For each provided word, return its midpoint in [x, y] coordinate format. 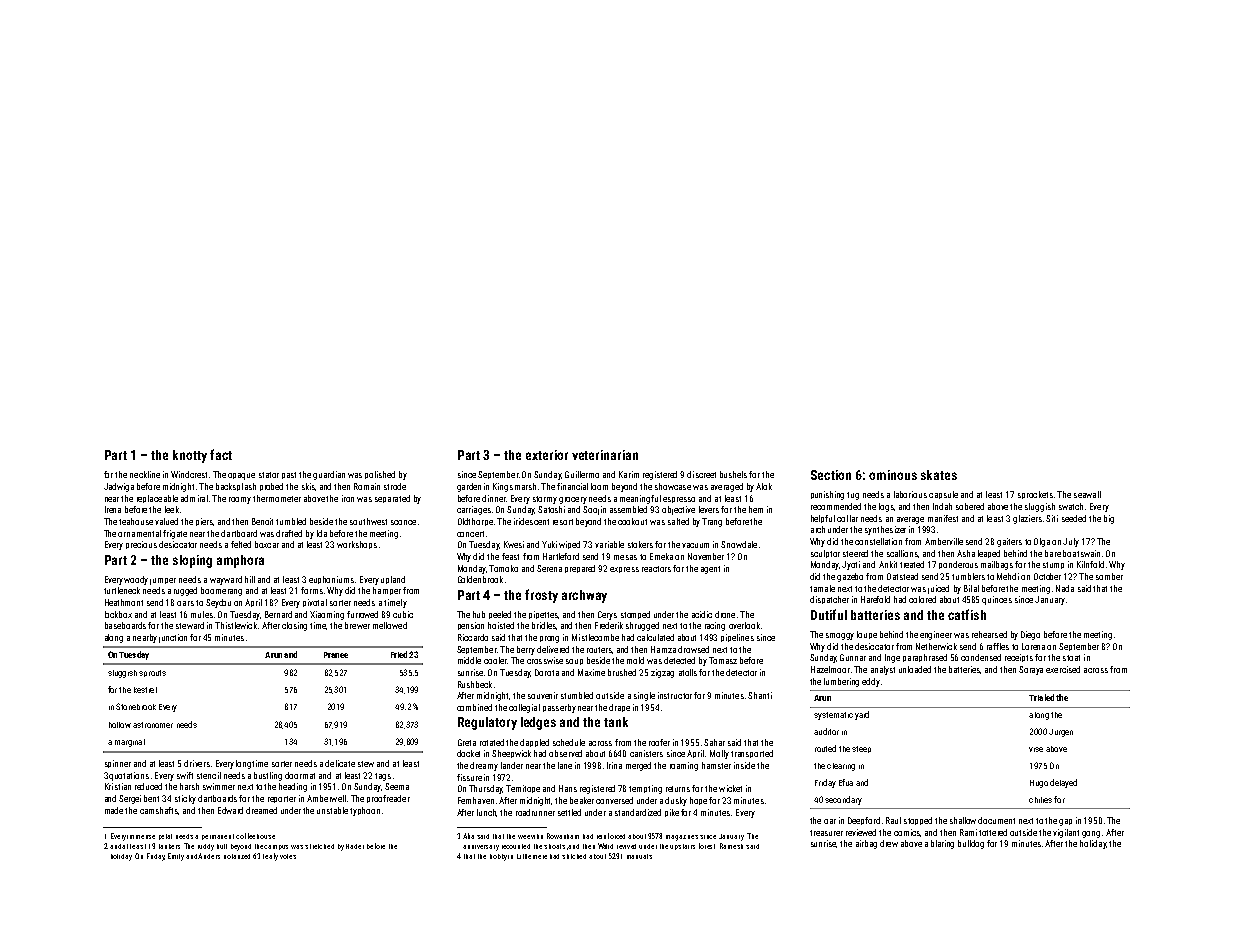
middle [469, 660]
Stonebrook [136, 706]
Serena [549, 568]
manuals [639, 856]
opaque [241, 476]
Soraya [1031, 670]
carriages [474, 510]
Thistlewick [236, 625]
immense [142, 837]
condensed [981, 657]
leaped [989, 554]
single [644, 696]
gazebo [850, 577]
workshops [357, 545]
